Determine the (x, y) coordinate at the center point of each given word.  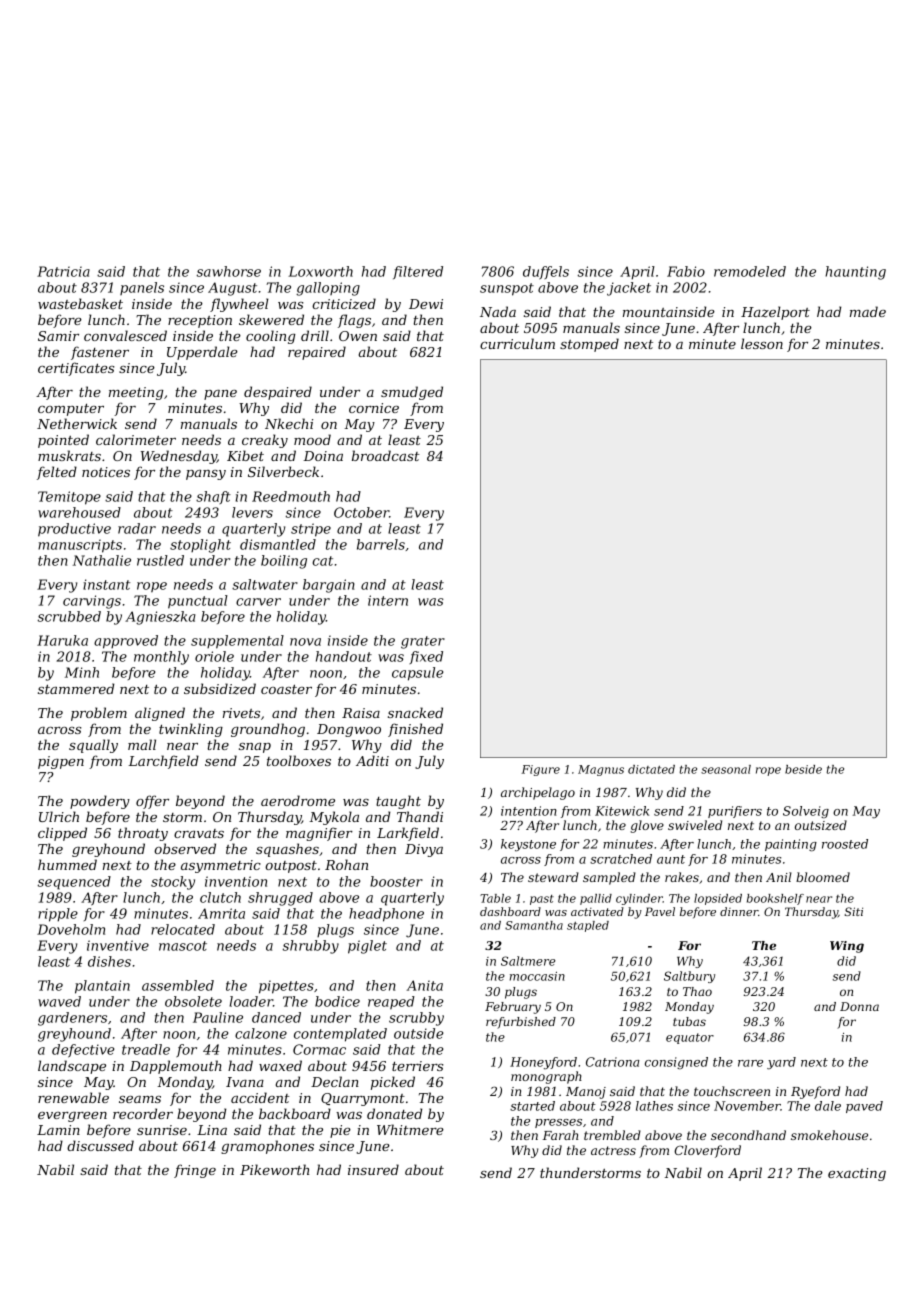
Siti (853, 911)
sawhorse (229, 271)
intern (388, 600)
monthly (161, 658)
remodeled (750, 271)
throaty (143, 834)
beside (803, 769)
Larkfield (408, 834)
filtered (418, 272)
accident (260, 1097)
